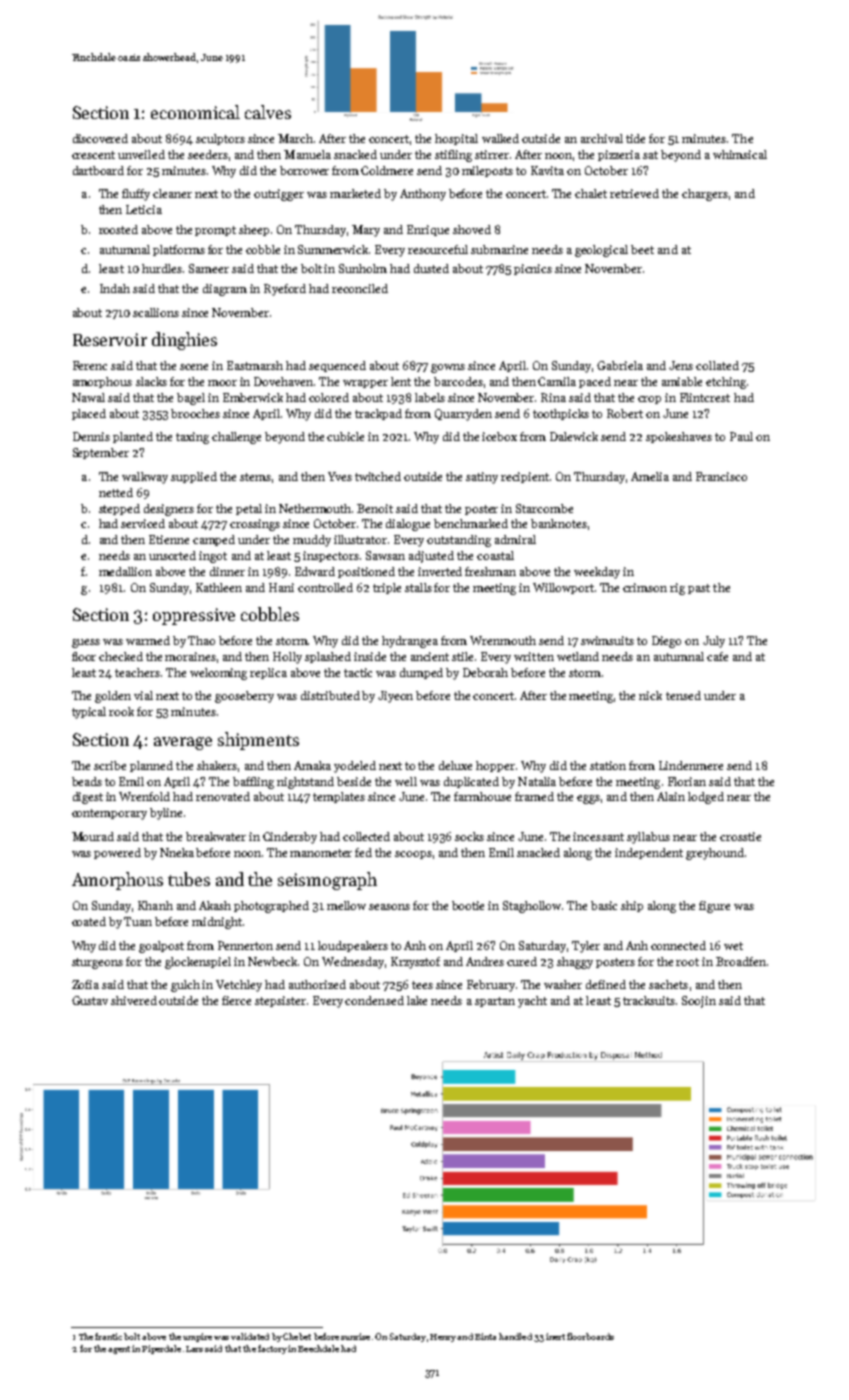 The image size is (849, 1400). I want to click on whimsical, so click(740, 154).
